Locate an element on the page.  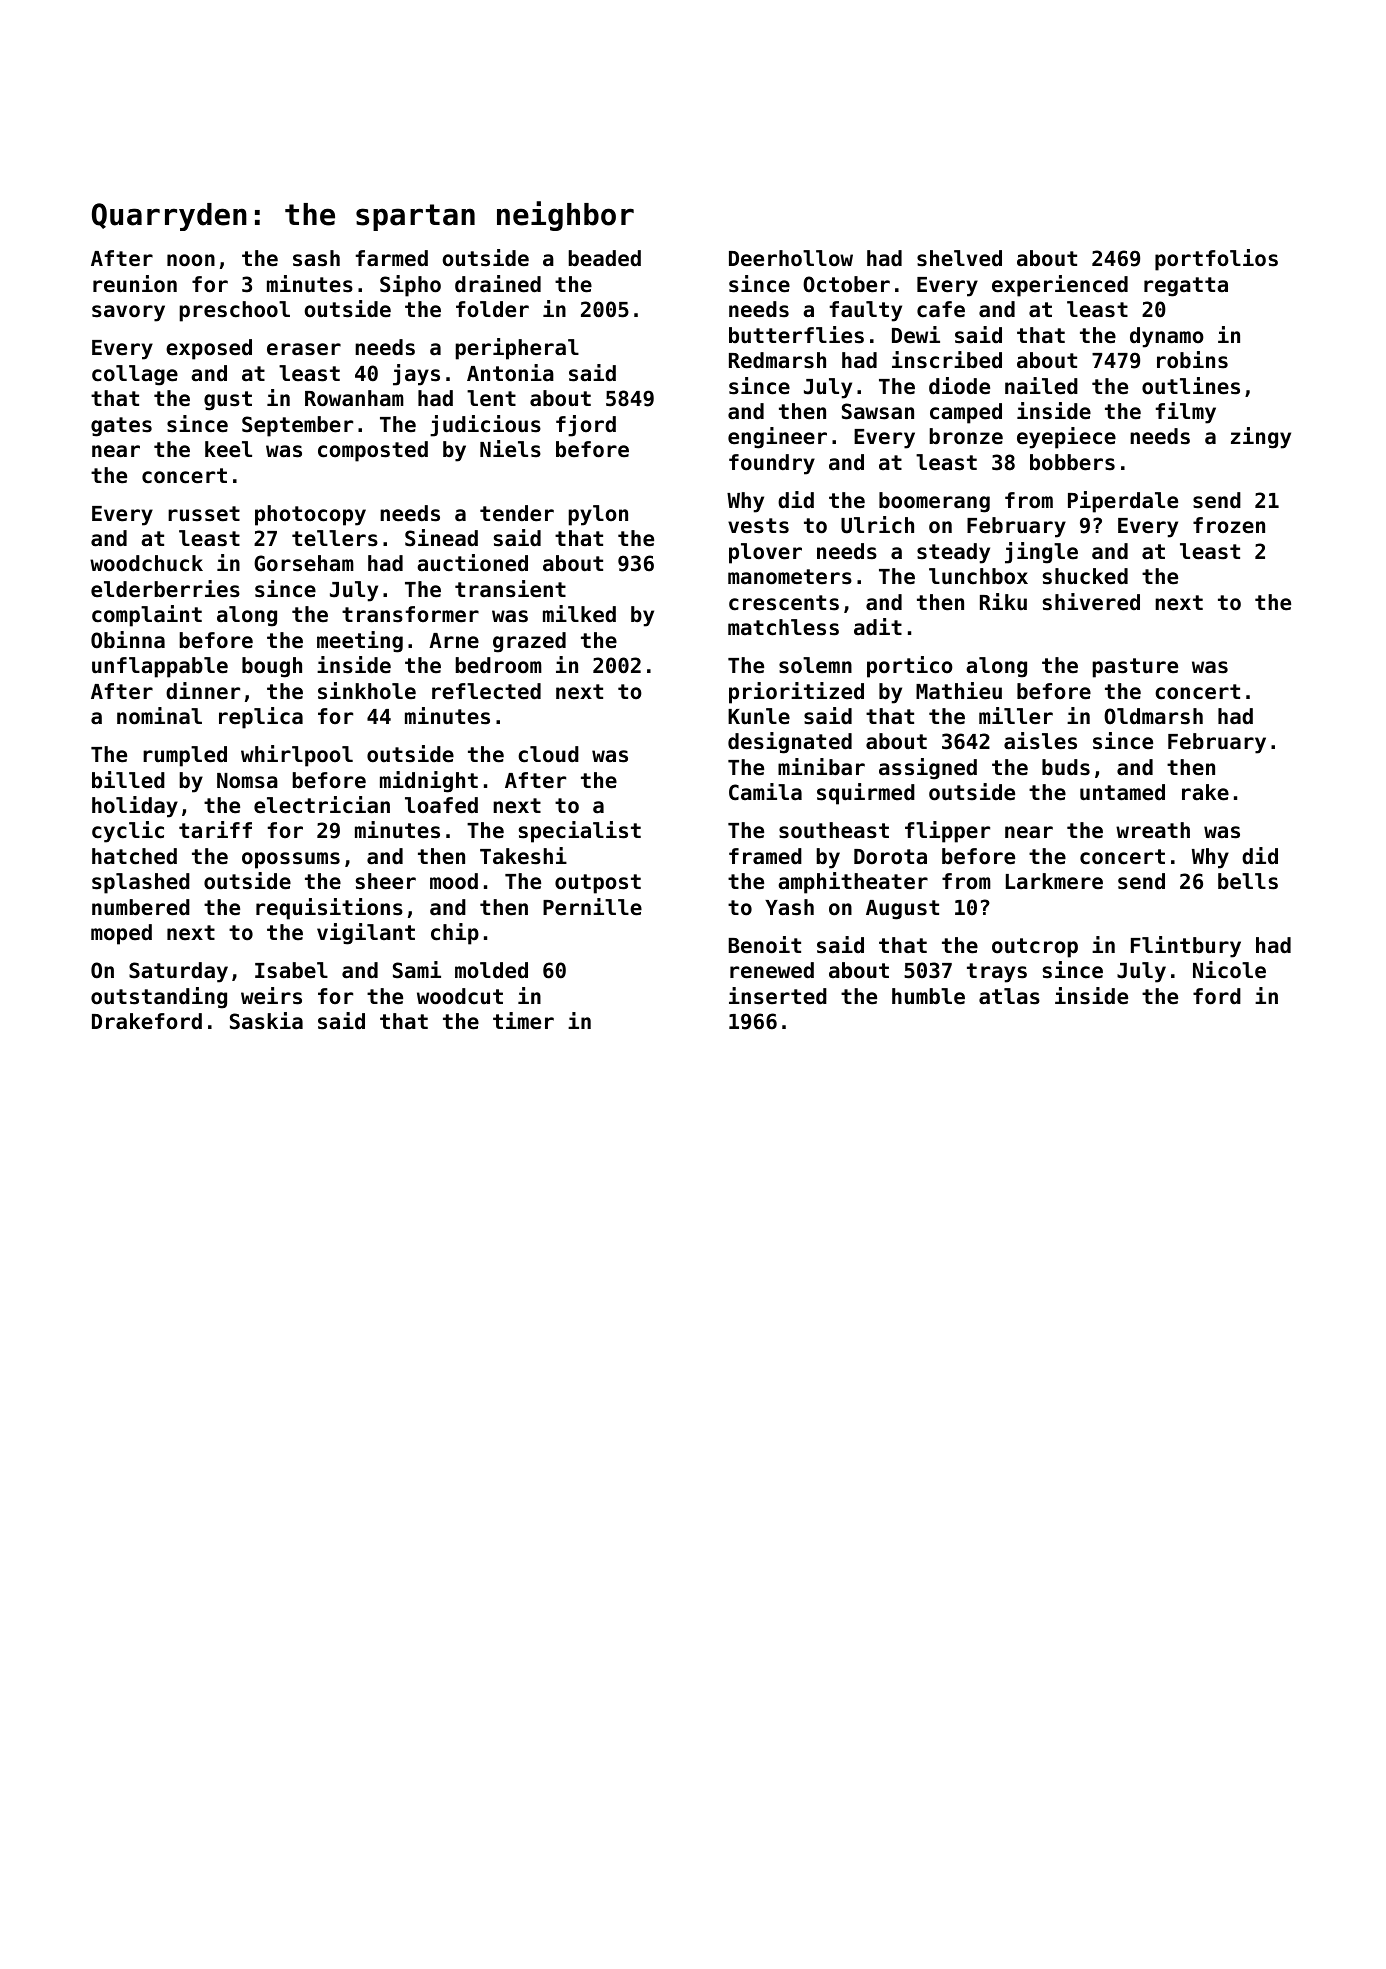
Yash is located at coordinates (789, 907).
